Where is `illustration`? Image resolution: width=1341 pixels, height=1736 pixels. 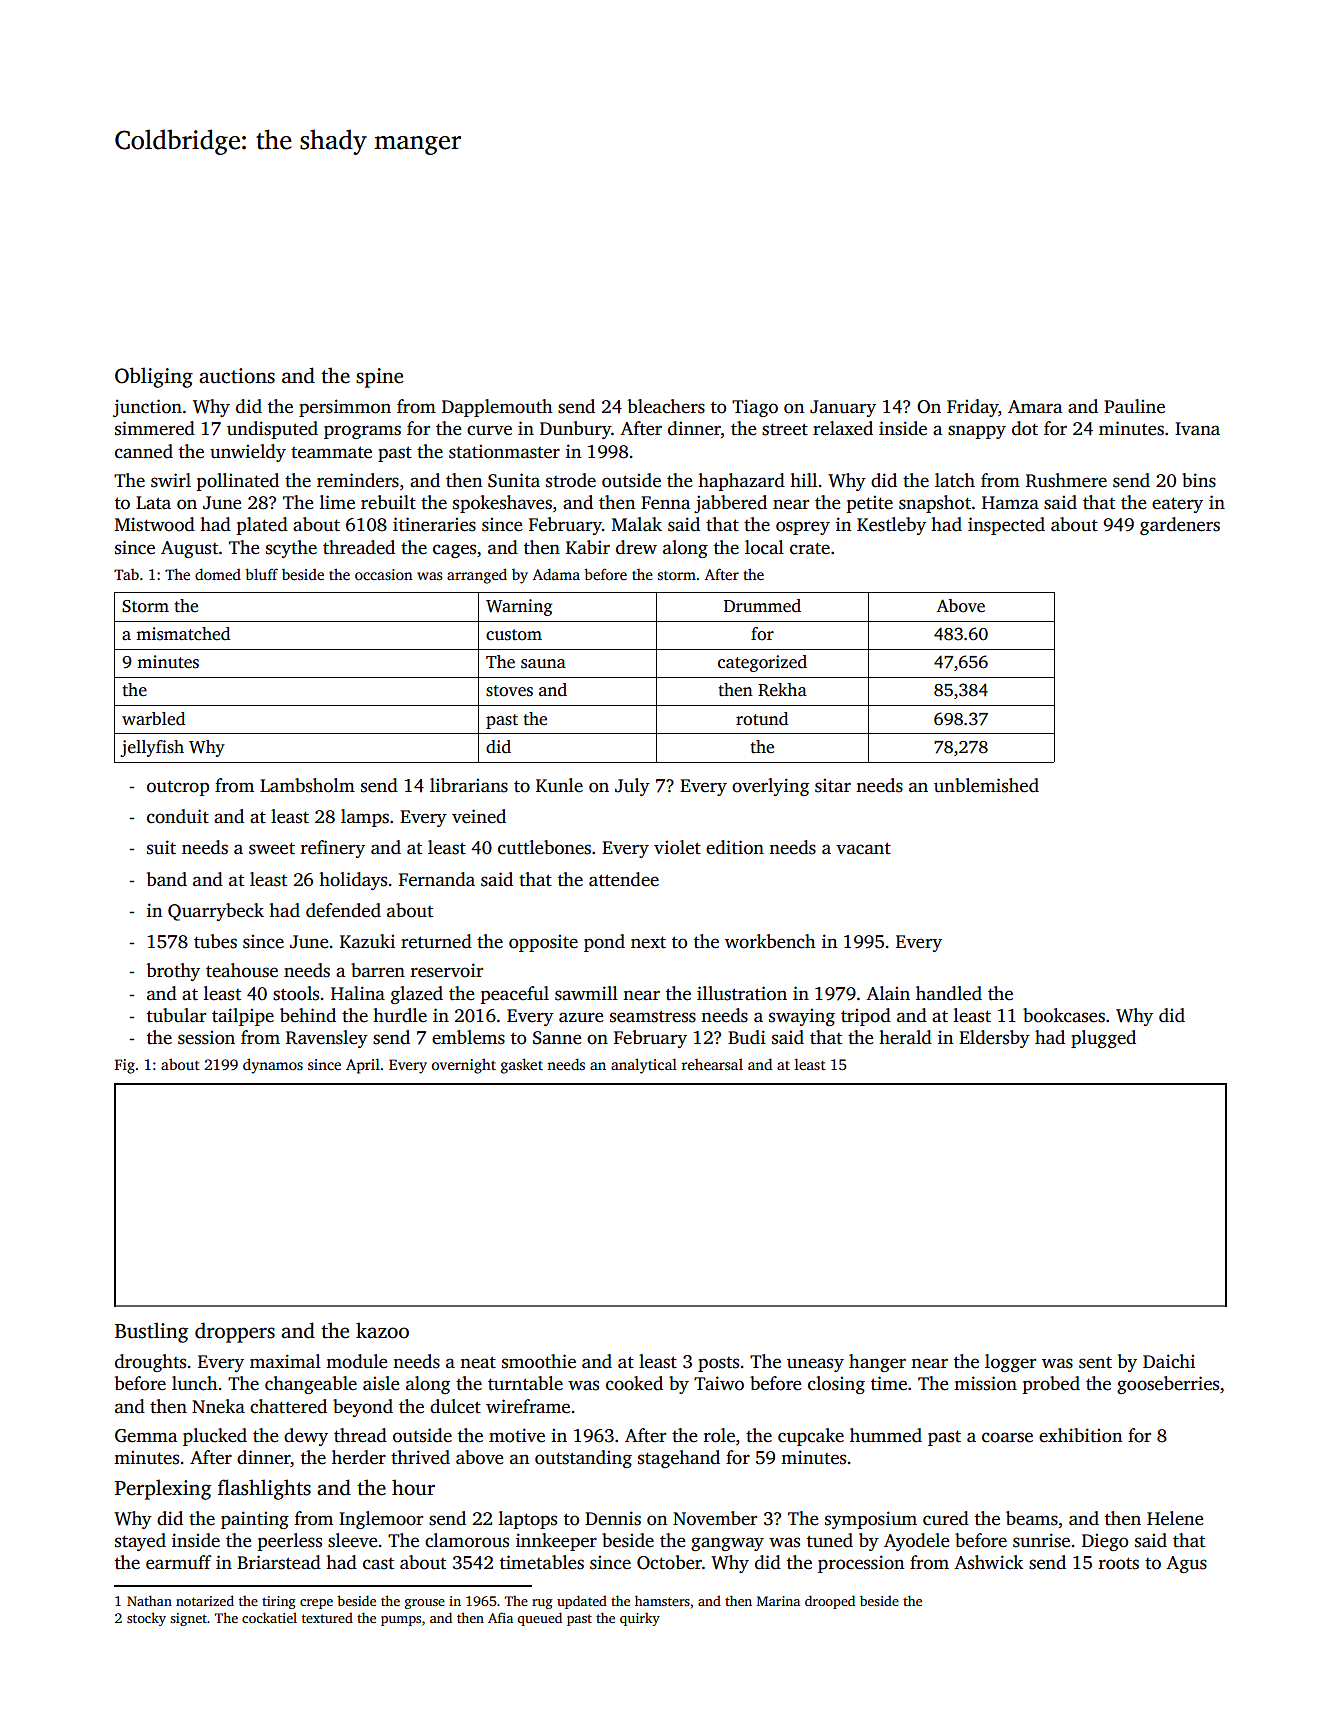 illustration is located at coordinates (742, 993).
